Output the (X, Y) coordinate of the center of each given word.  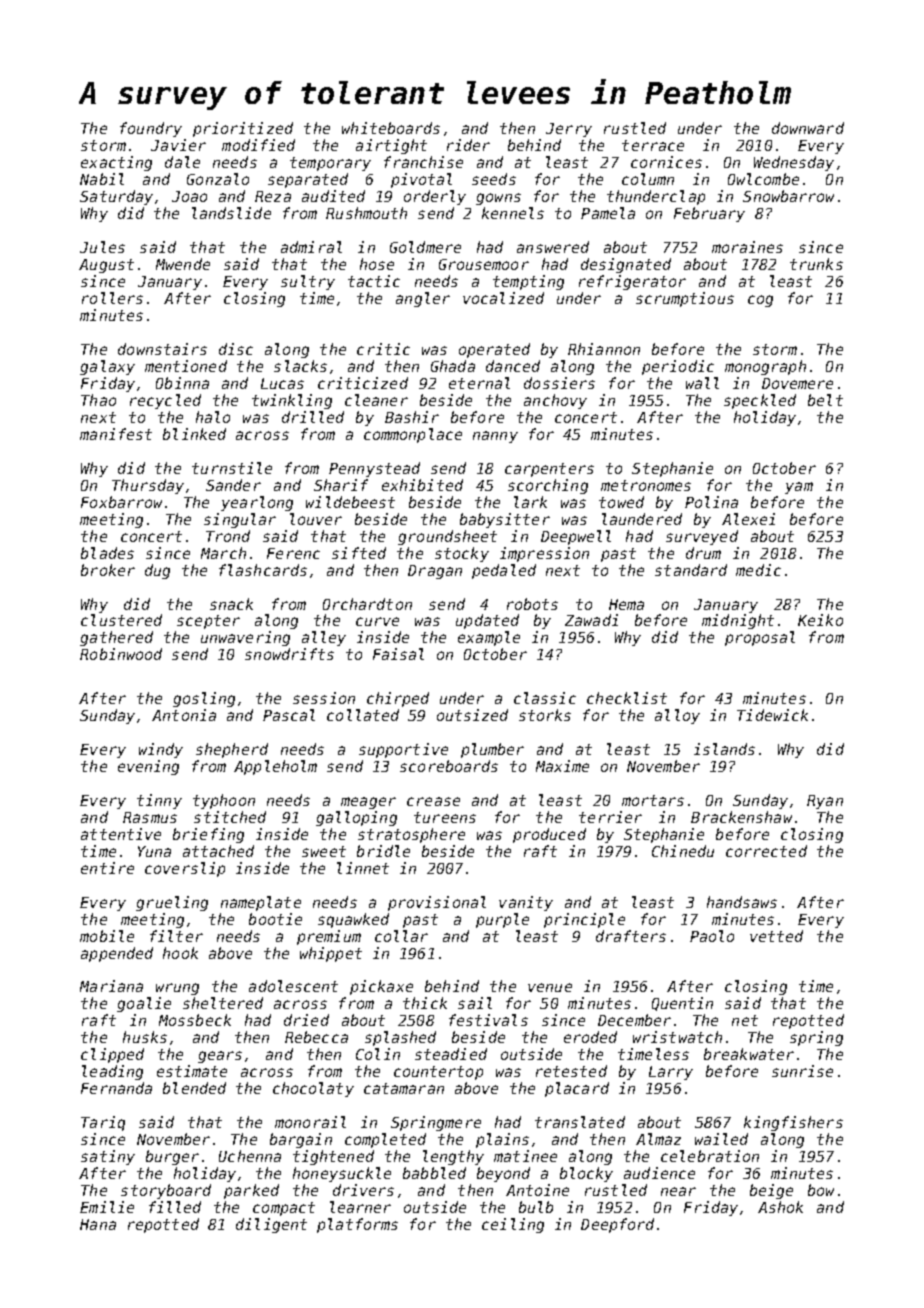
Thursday (148, 486)
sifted (359, 553)
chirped (398, 699)
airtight (391, 146)
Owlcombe (763, 179)
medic (758, 570)
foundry (151, 129)
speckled (760, 401)
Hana (98, 1224)
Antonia (184, 715)
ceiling (513, 1225)
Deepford (617, 1225)
